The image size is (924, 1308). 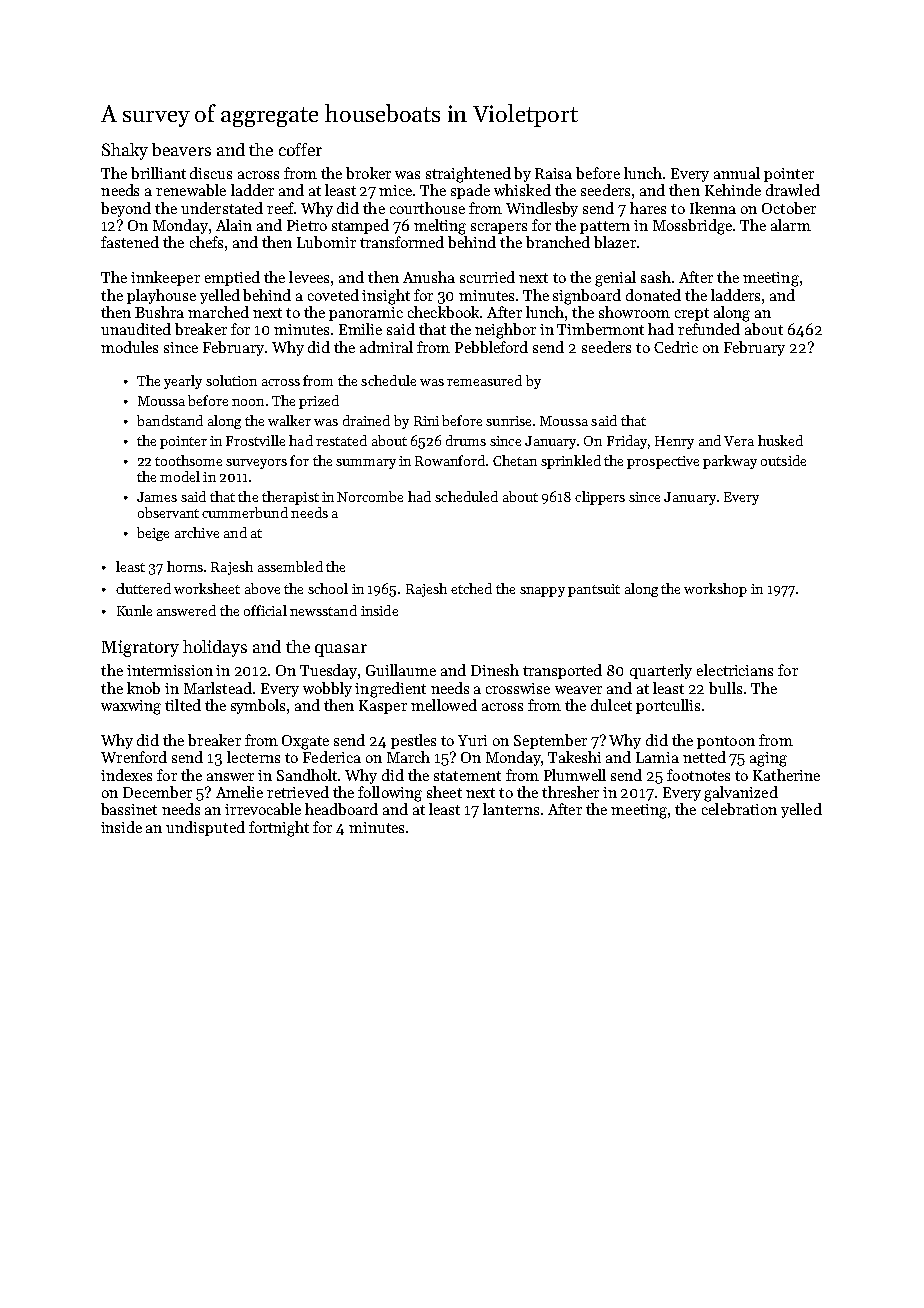 I want to click on Frostville, so click(x=255, y=440).
